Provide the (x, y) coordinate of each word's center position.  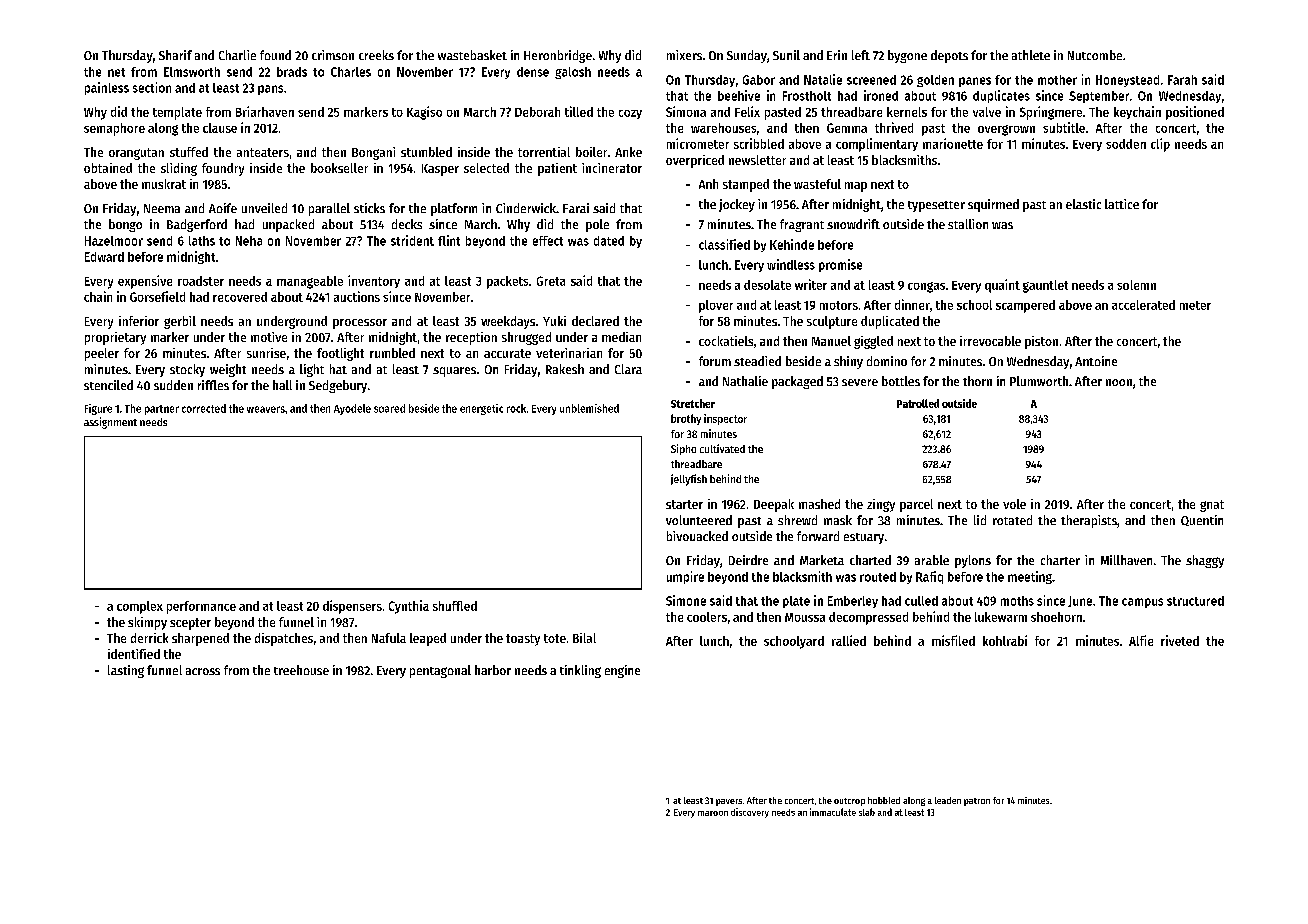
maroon (713, 813)
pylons (973, 561)
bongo (125, 225)
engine (622, 671)
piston (1041, 342)
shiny (848, 362)
